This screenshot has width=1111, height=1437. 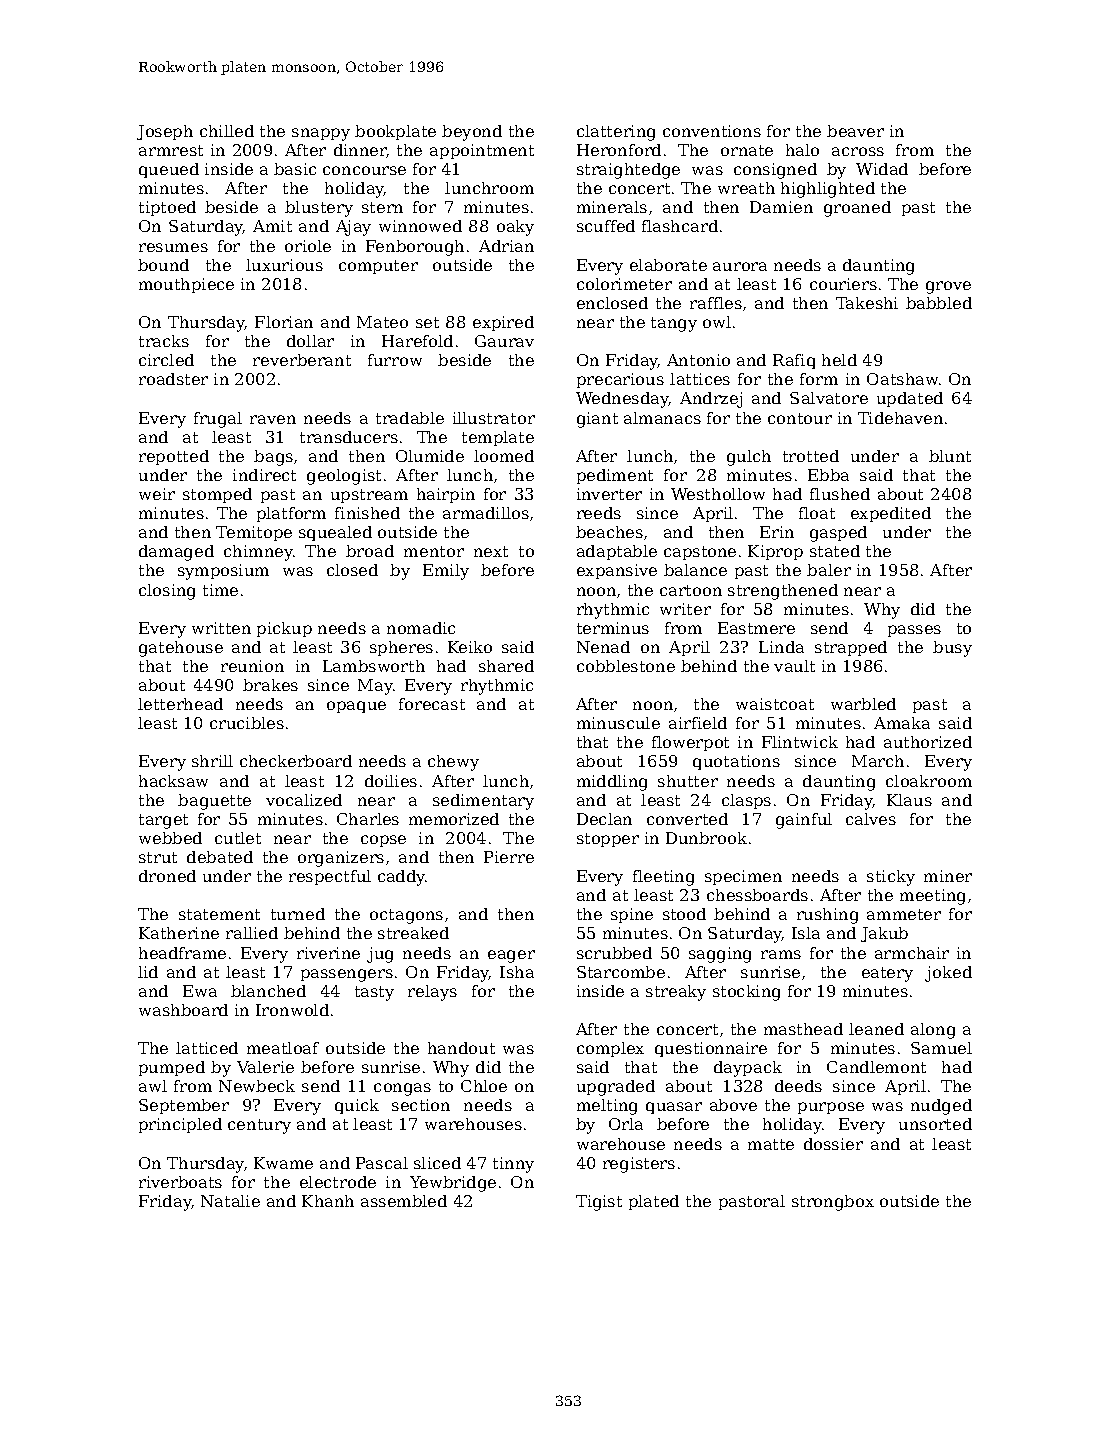 I want to click on Kwame, so click(x=283, y=1163).
